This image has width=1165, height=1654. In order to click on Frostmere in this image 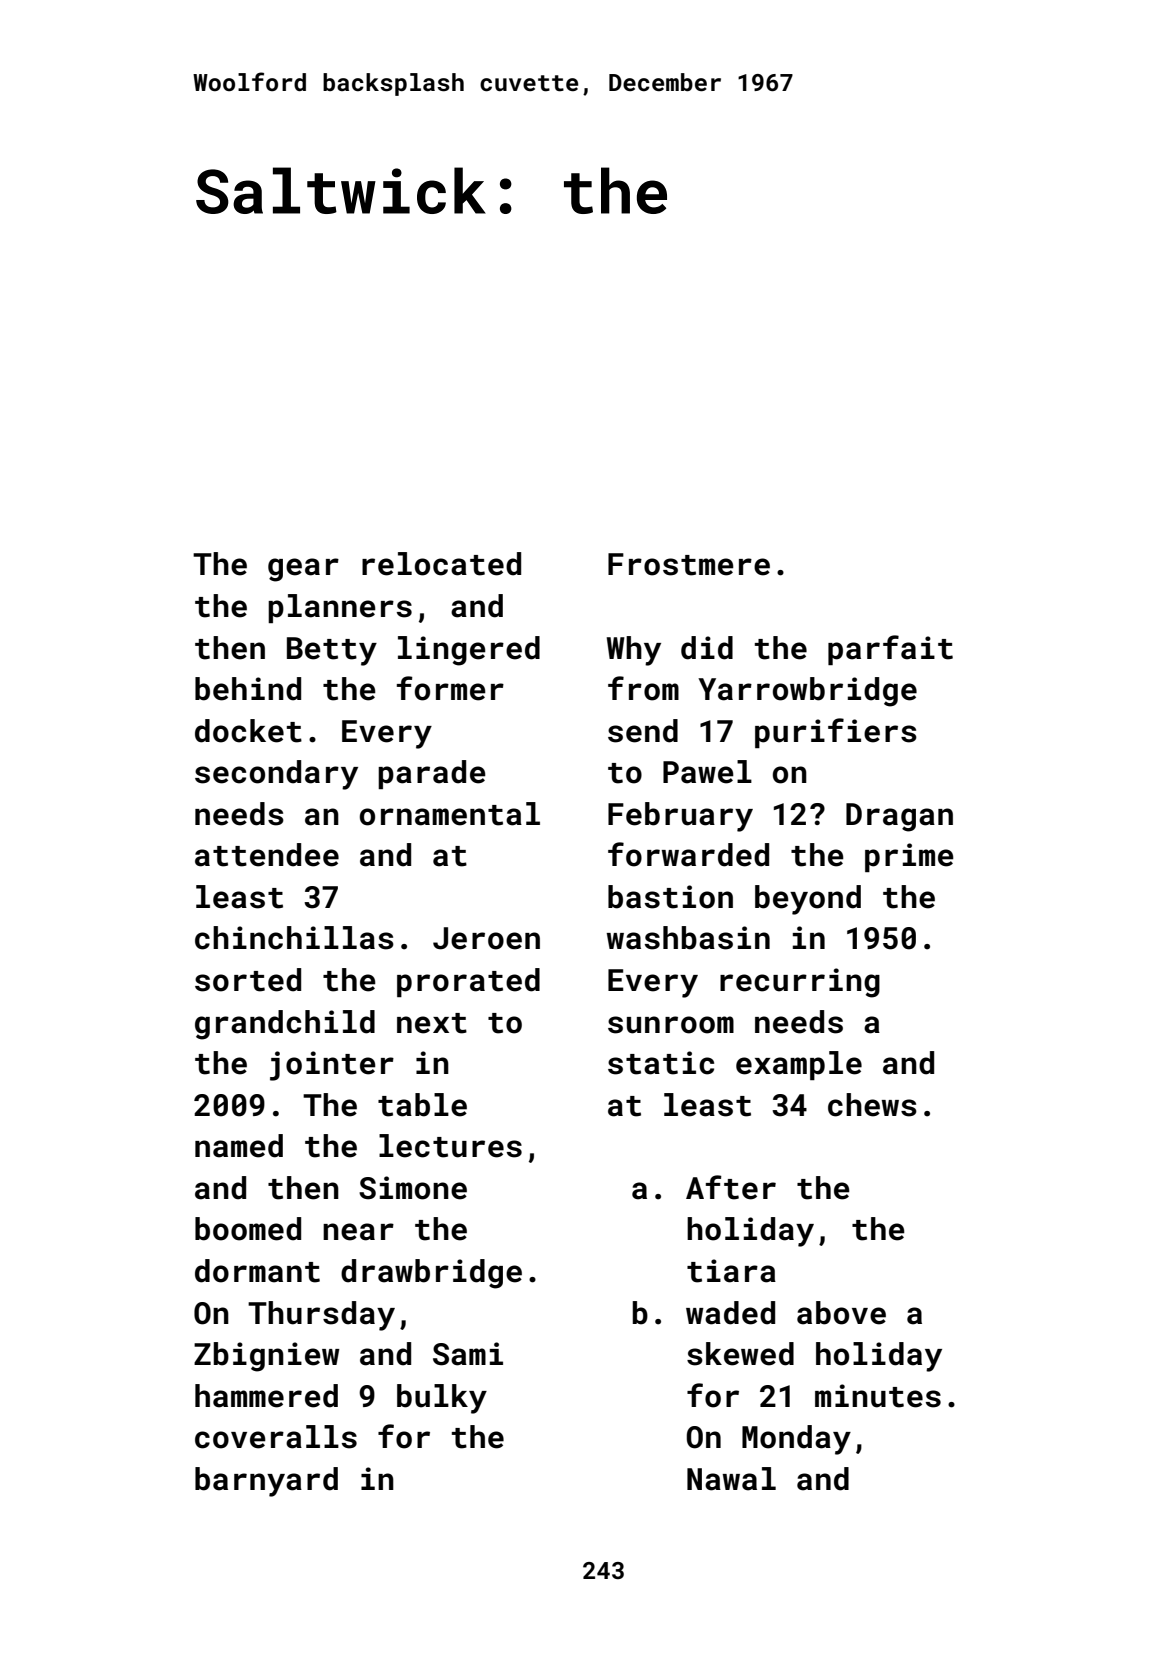, I will do `click(689, 564)`.
